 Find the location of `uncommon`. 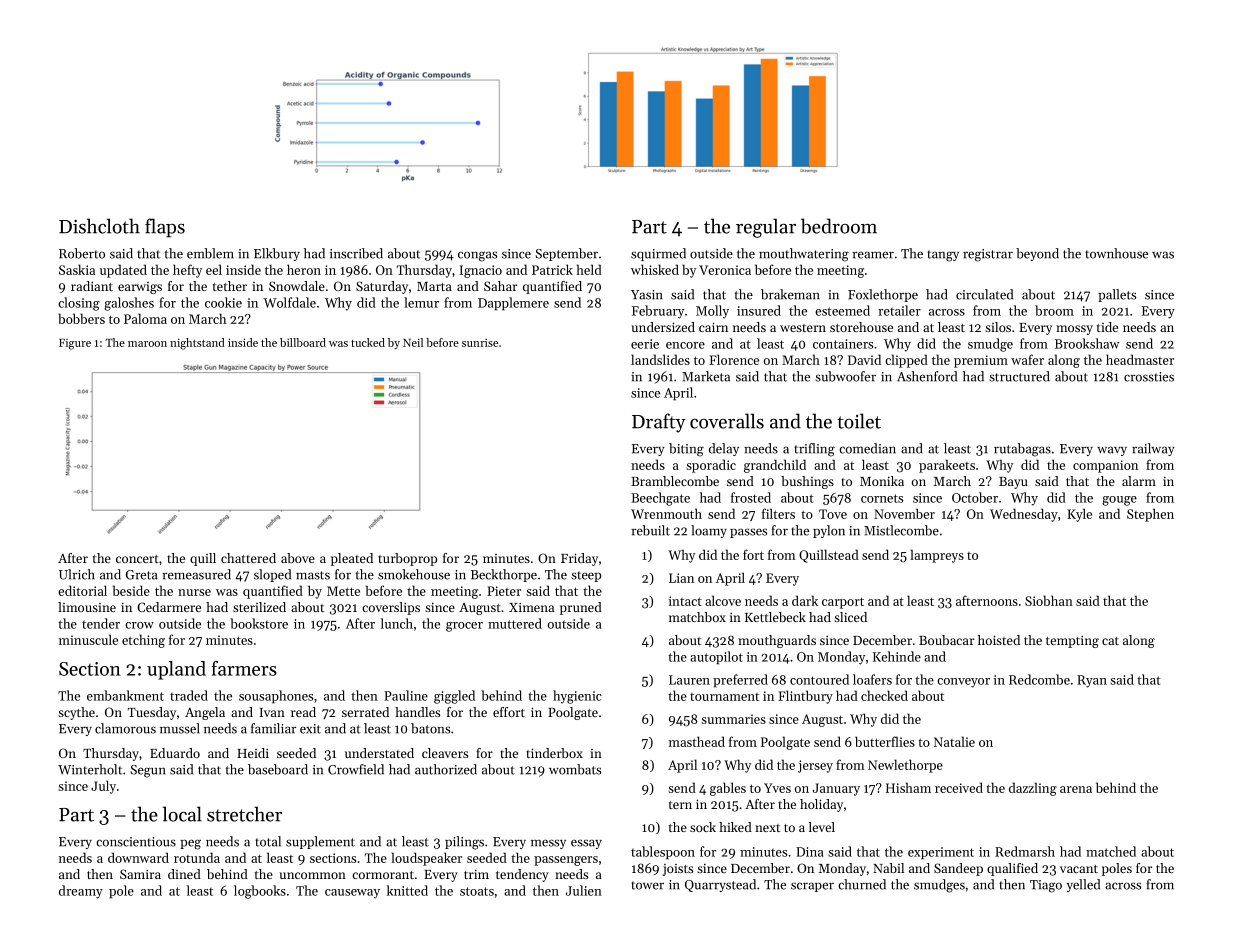

uncommon is located at coordinates (312, 875).
